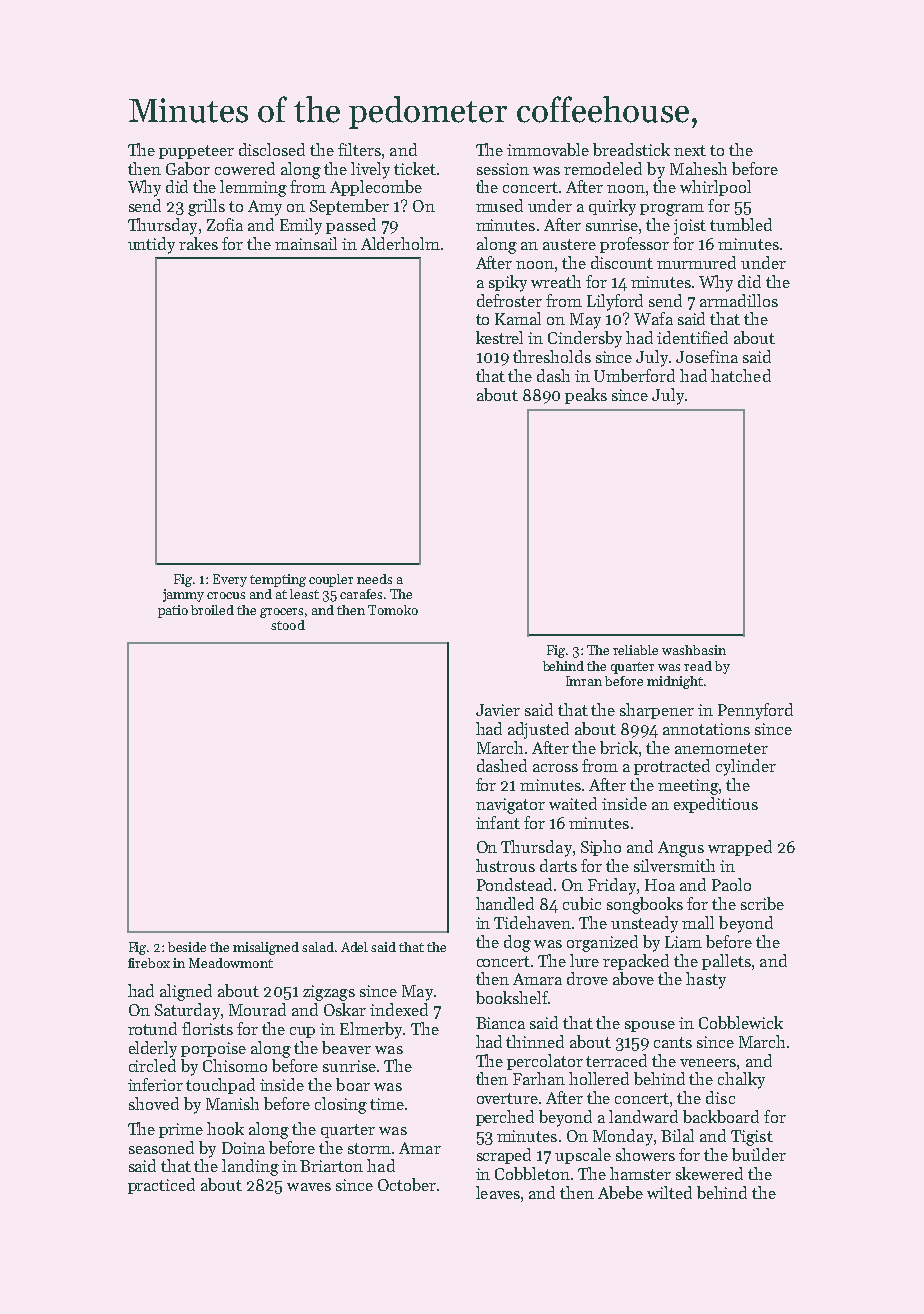 The width and height of the image is (924, 1314). Describe the element at coordinates (623, 1137) in the image. I see `Monday` at that location.
